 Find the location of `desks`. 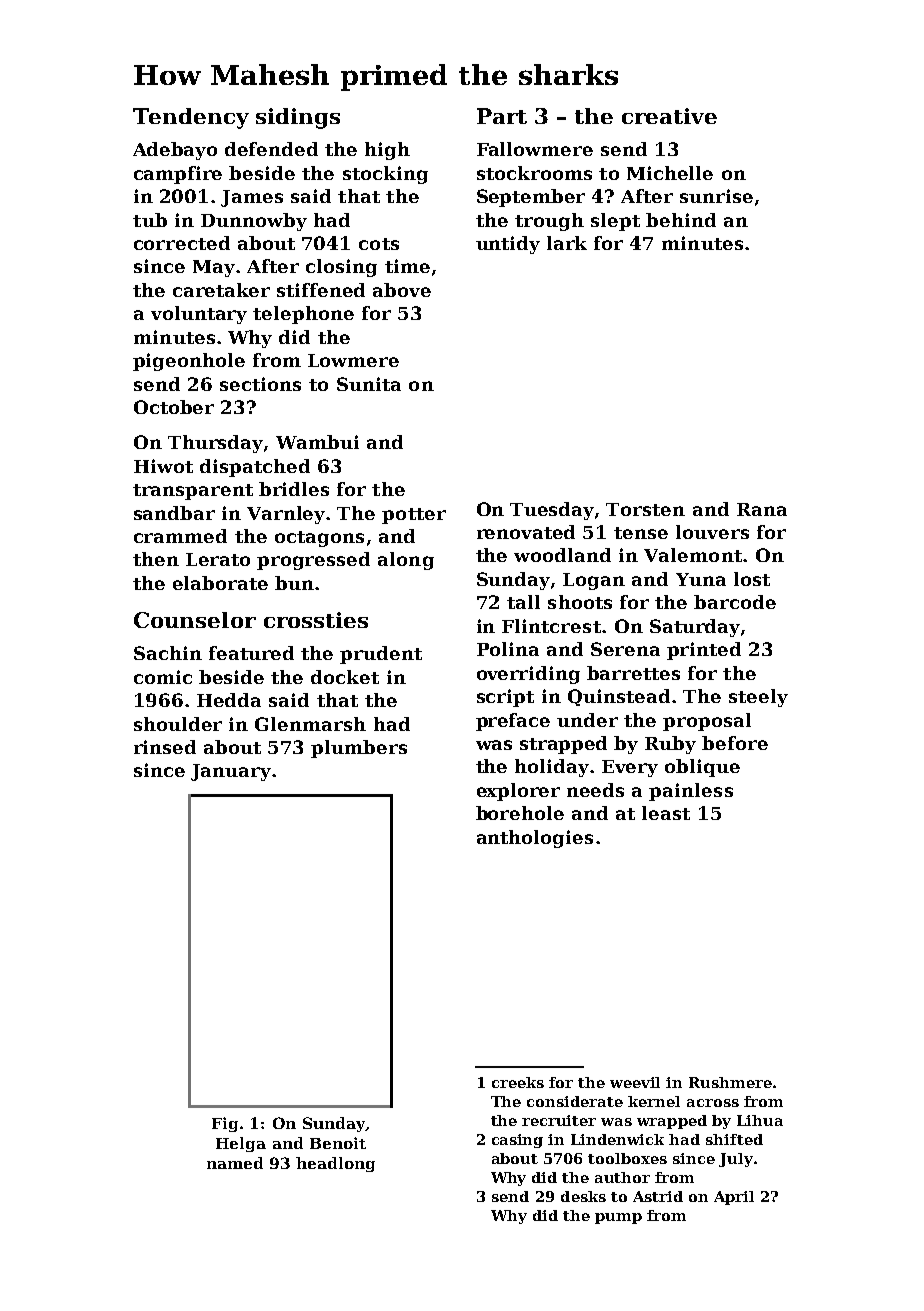

desks is located at coordinates (583, 1196).
